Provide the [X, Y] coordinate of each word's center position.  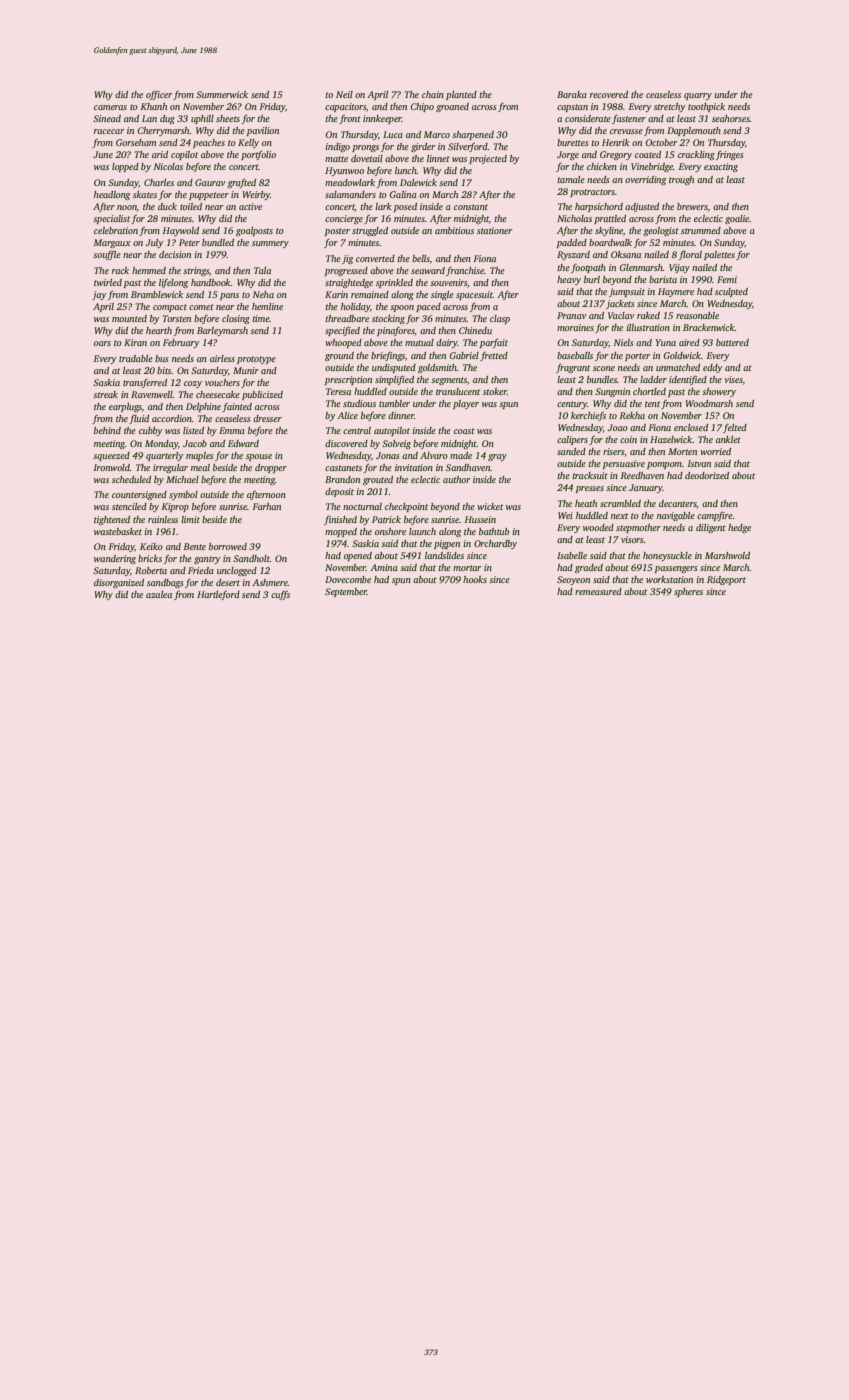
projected [488, 159]
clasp [500, 319]
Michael [182, 479]
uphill [202, 119]
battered [732, 342]
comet [201, 307]
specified [342, 331]
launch [422, 531]
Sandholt [251, 558]
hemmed [149, 270]
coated [648, 154]
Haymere [676, 292]
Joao [618, 427]
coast [464, 431]
